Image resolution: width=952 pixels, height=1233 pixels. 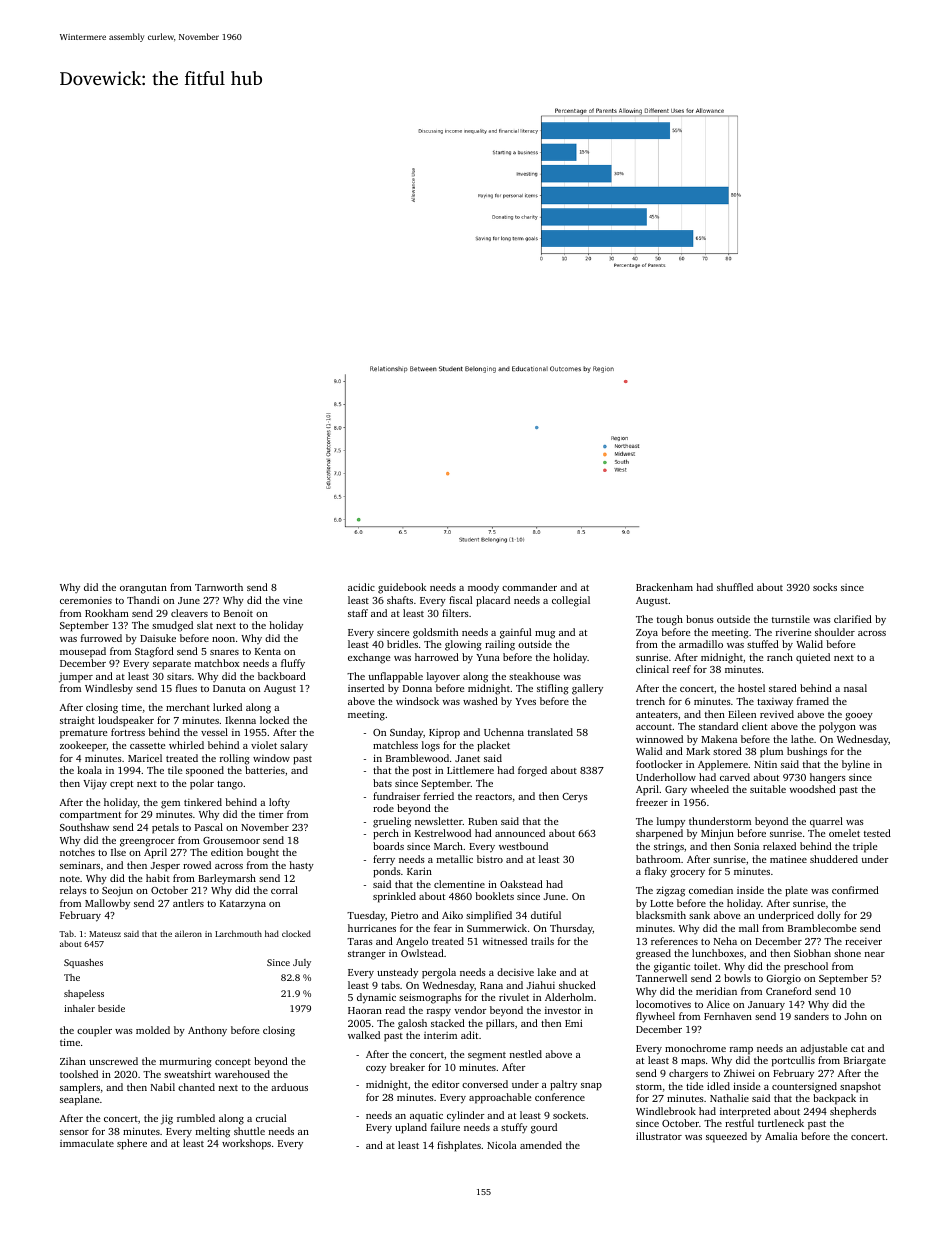 What do you see at coordinates (224, 652) in the image?
I see `snares` at bounding box center [224, 652].
